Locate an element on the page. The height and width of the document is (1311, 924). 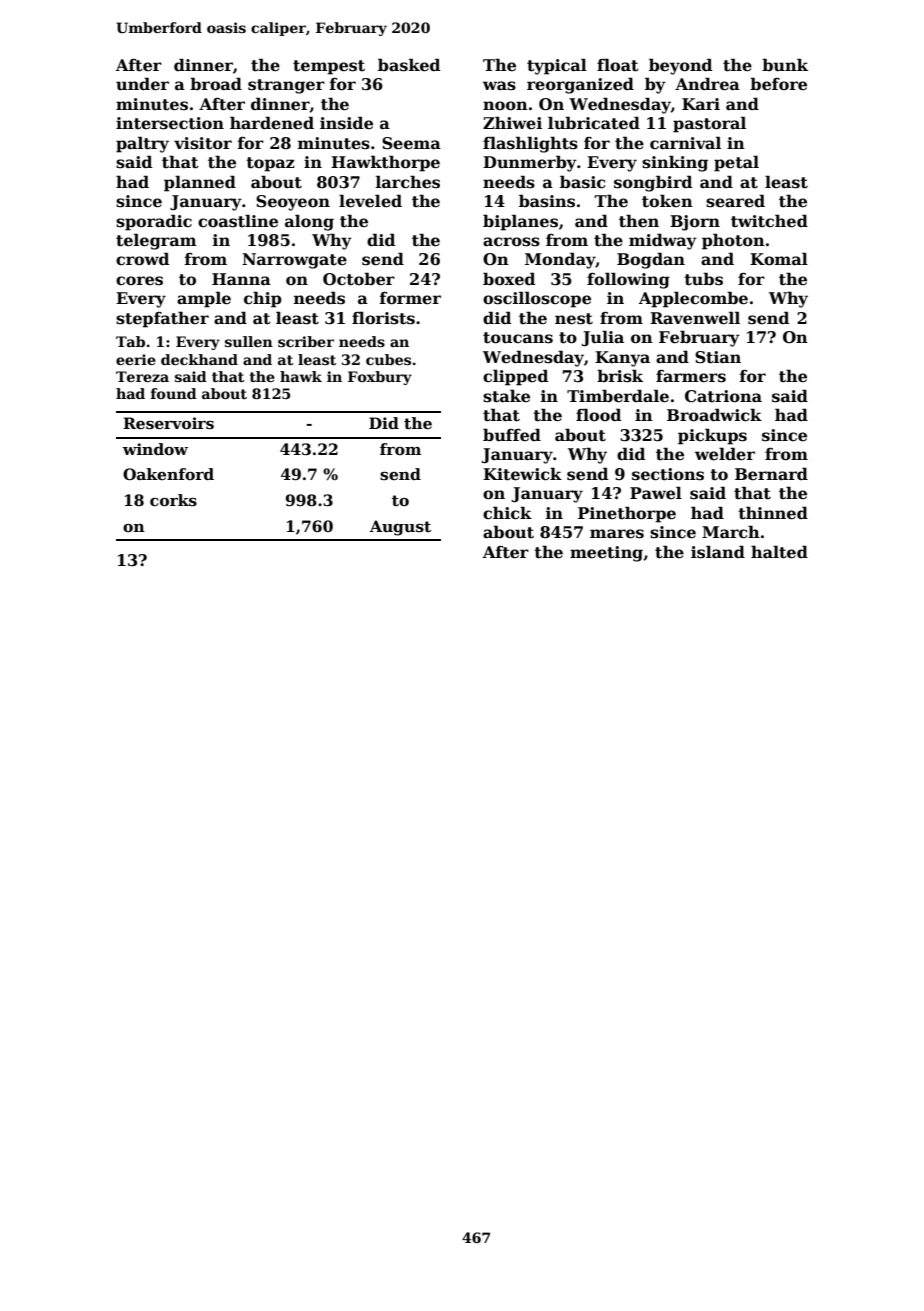
sporadic is located at coordinates (154, 222).
